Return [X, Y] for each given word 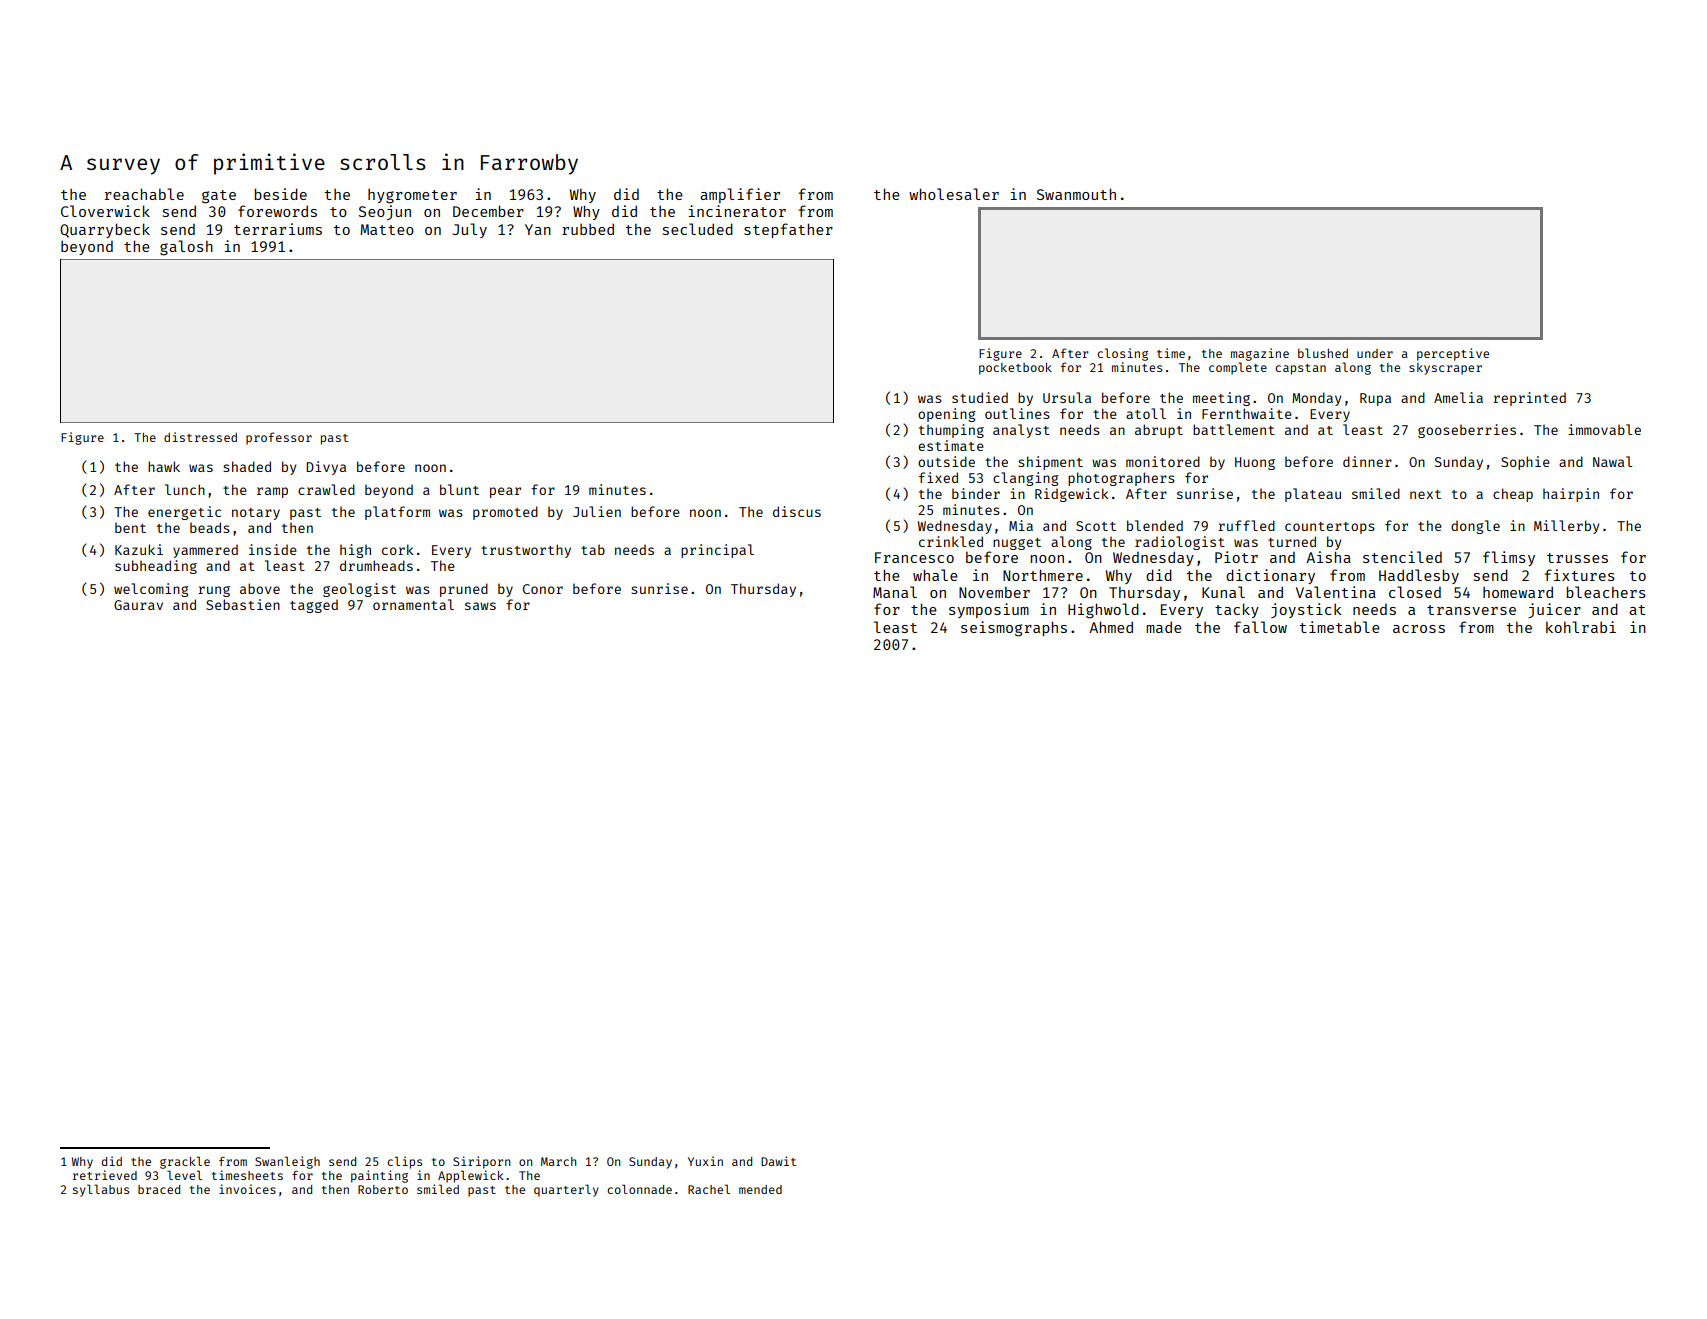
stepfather [788, 230]
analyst [1021, 431]
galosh [186, 248]
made [1164, 627]
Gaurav [138, 605]
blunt [459, 489]
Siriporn [481, 1162]
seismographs [1014, 629]
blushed [1323, 353]
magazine [1260, 354]
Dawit [778, 1161]
